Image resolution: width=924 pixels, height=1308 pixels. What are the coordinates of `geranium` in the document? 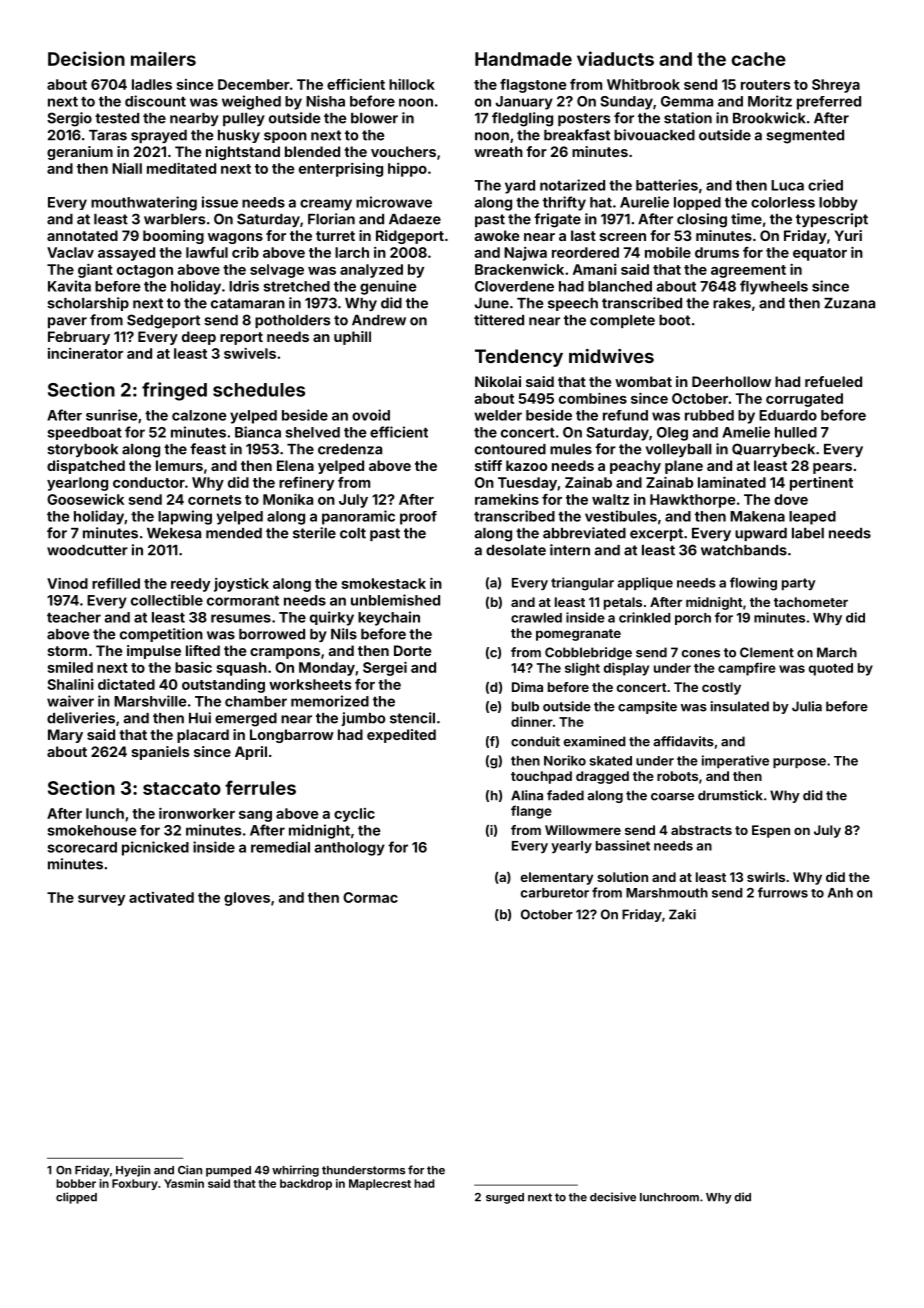 It's located at (80, 153).
